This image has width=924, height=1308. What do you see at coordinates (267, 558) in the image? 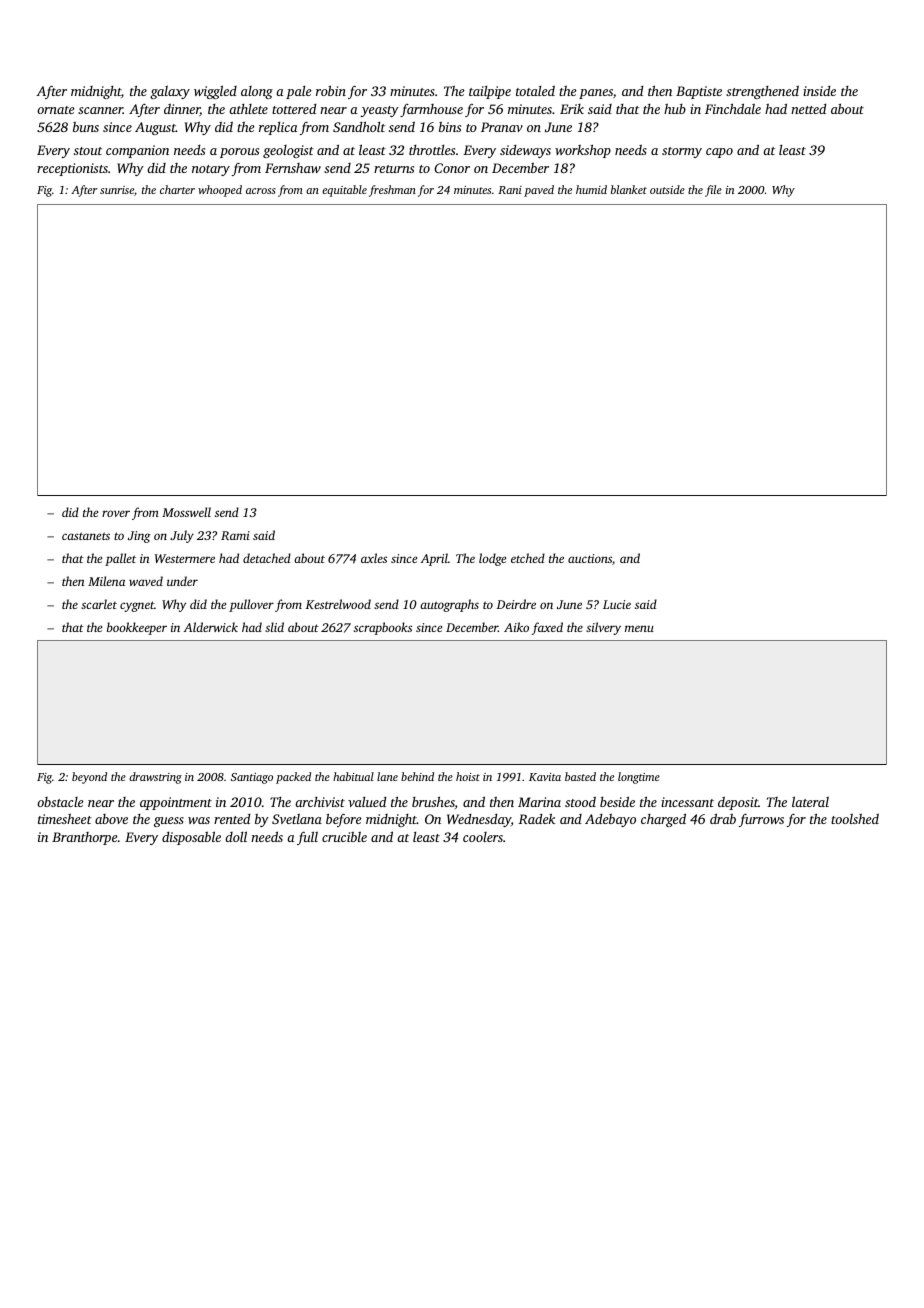
I see `detached` at bounding box center [267, 558].
